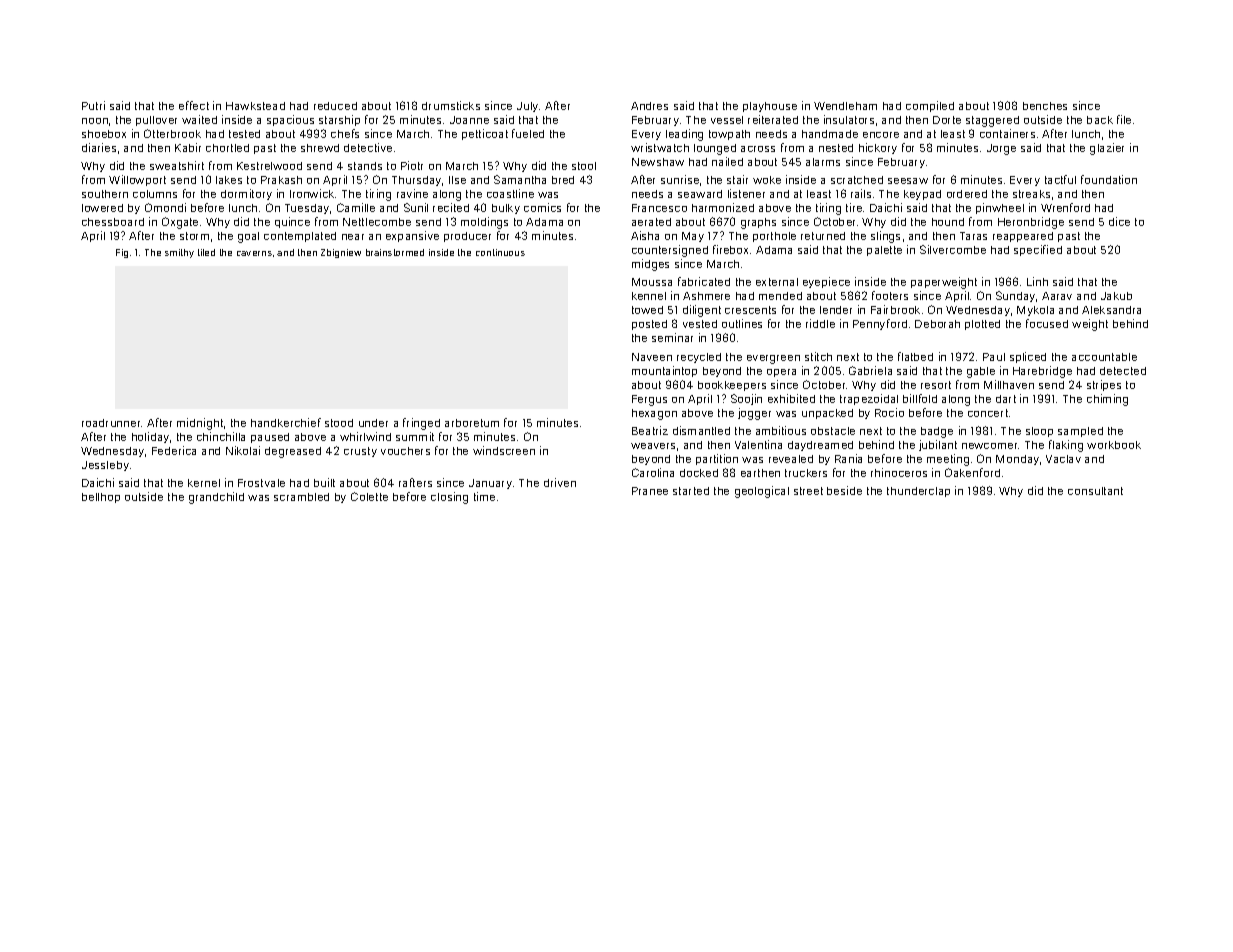 The width and height of the image is (1233, 952). What do you see at coordinates (200, 424) in the image?
I see `midnight` at bounding box center [200, 424].
